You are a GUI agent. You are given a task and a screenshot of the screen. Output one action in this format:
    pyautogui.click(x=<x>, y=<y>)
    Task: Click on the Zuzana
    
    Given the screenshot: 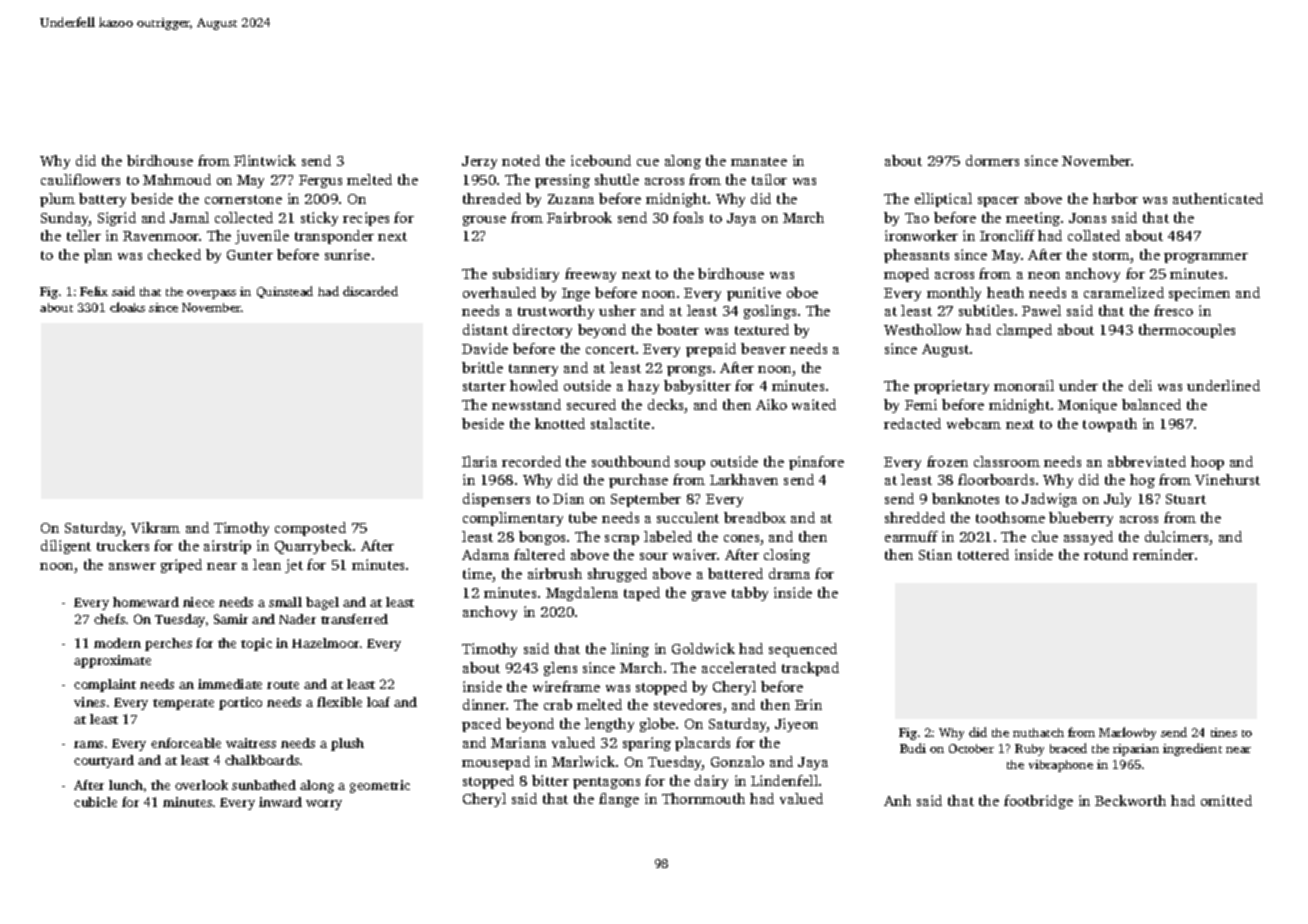 What is the action you would take?
    pyautogui.click(x=571, y=199)
